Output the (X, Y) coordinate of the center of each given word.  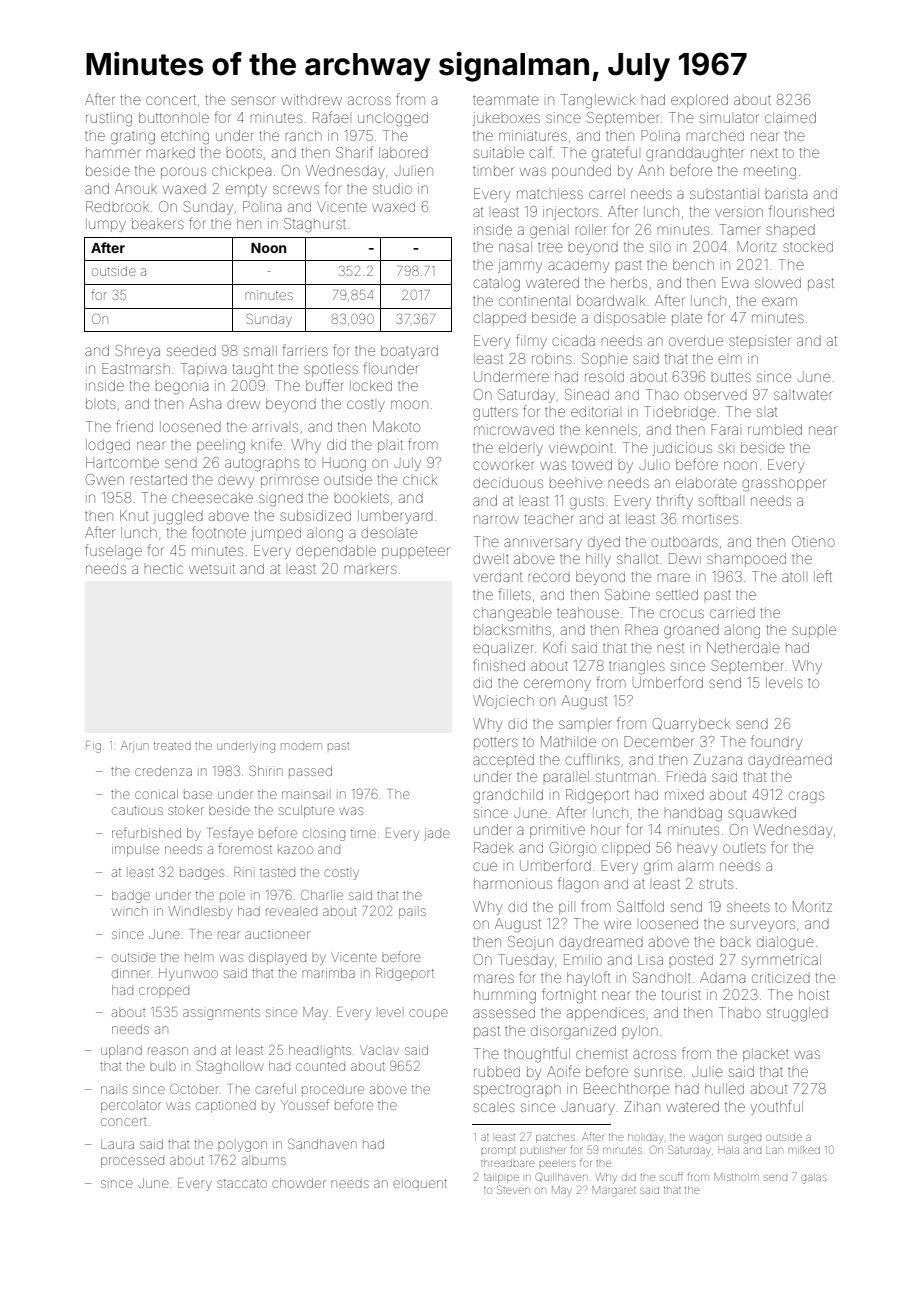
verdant (497, 576)
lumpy (106, 225)
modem (301, 746)
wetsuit (212, 568)
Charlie (322, 894)
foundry (776, 742)
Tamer (740, 229)
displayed (277, 958)
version (739, 212)
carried (732, 612)
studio (392, 188)
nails (114, 1090)
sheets (748, 907)
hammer (113, 152)
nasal (515, 246)
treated (172, 746)
